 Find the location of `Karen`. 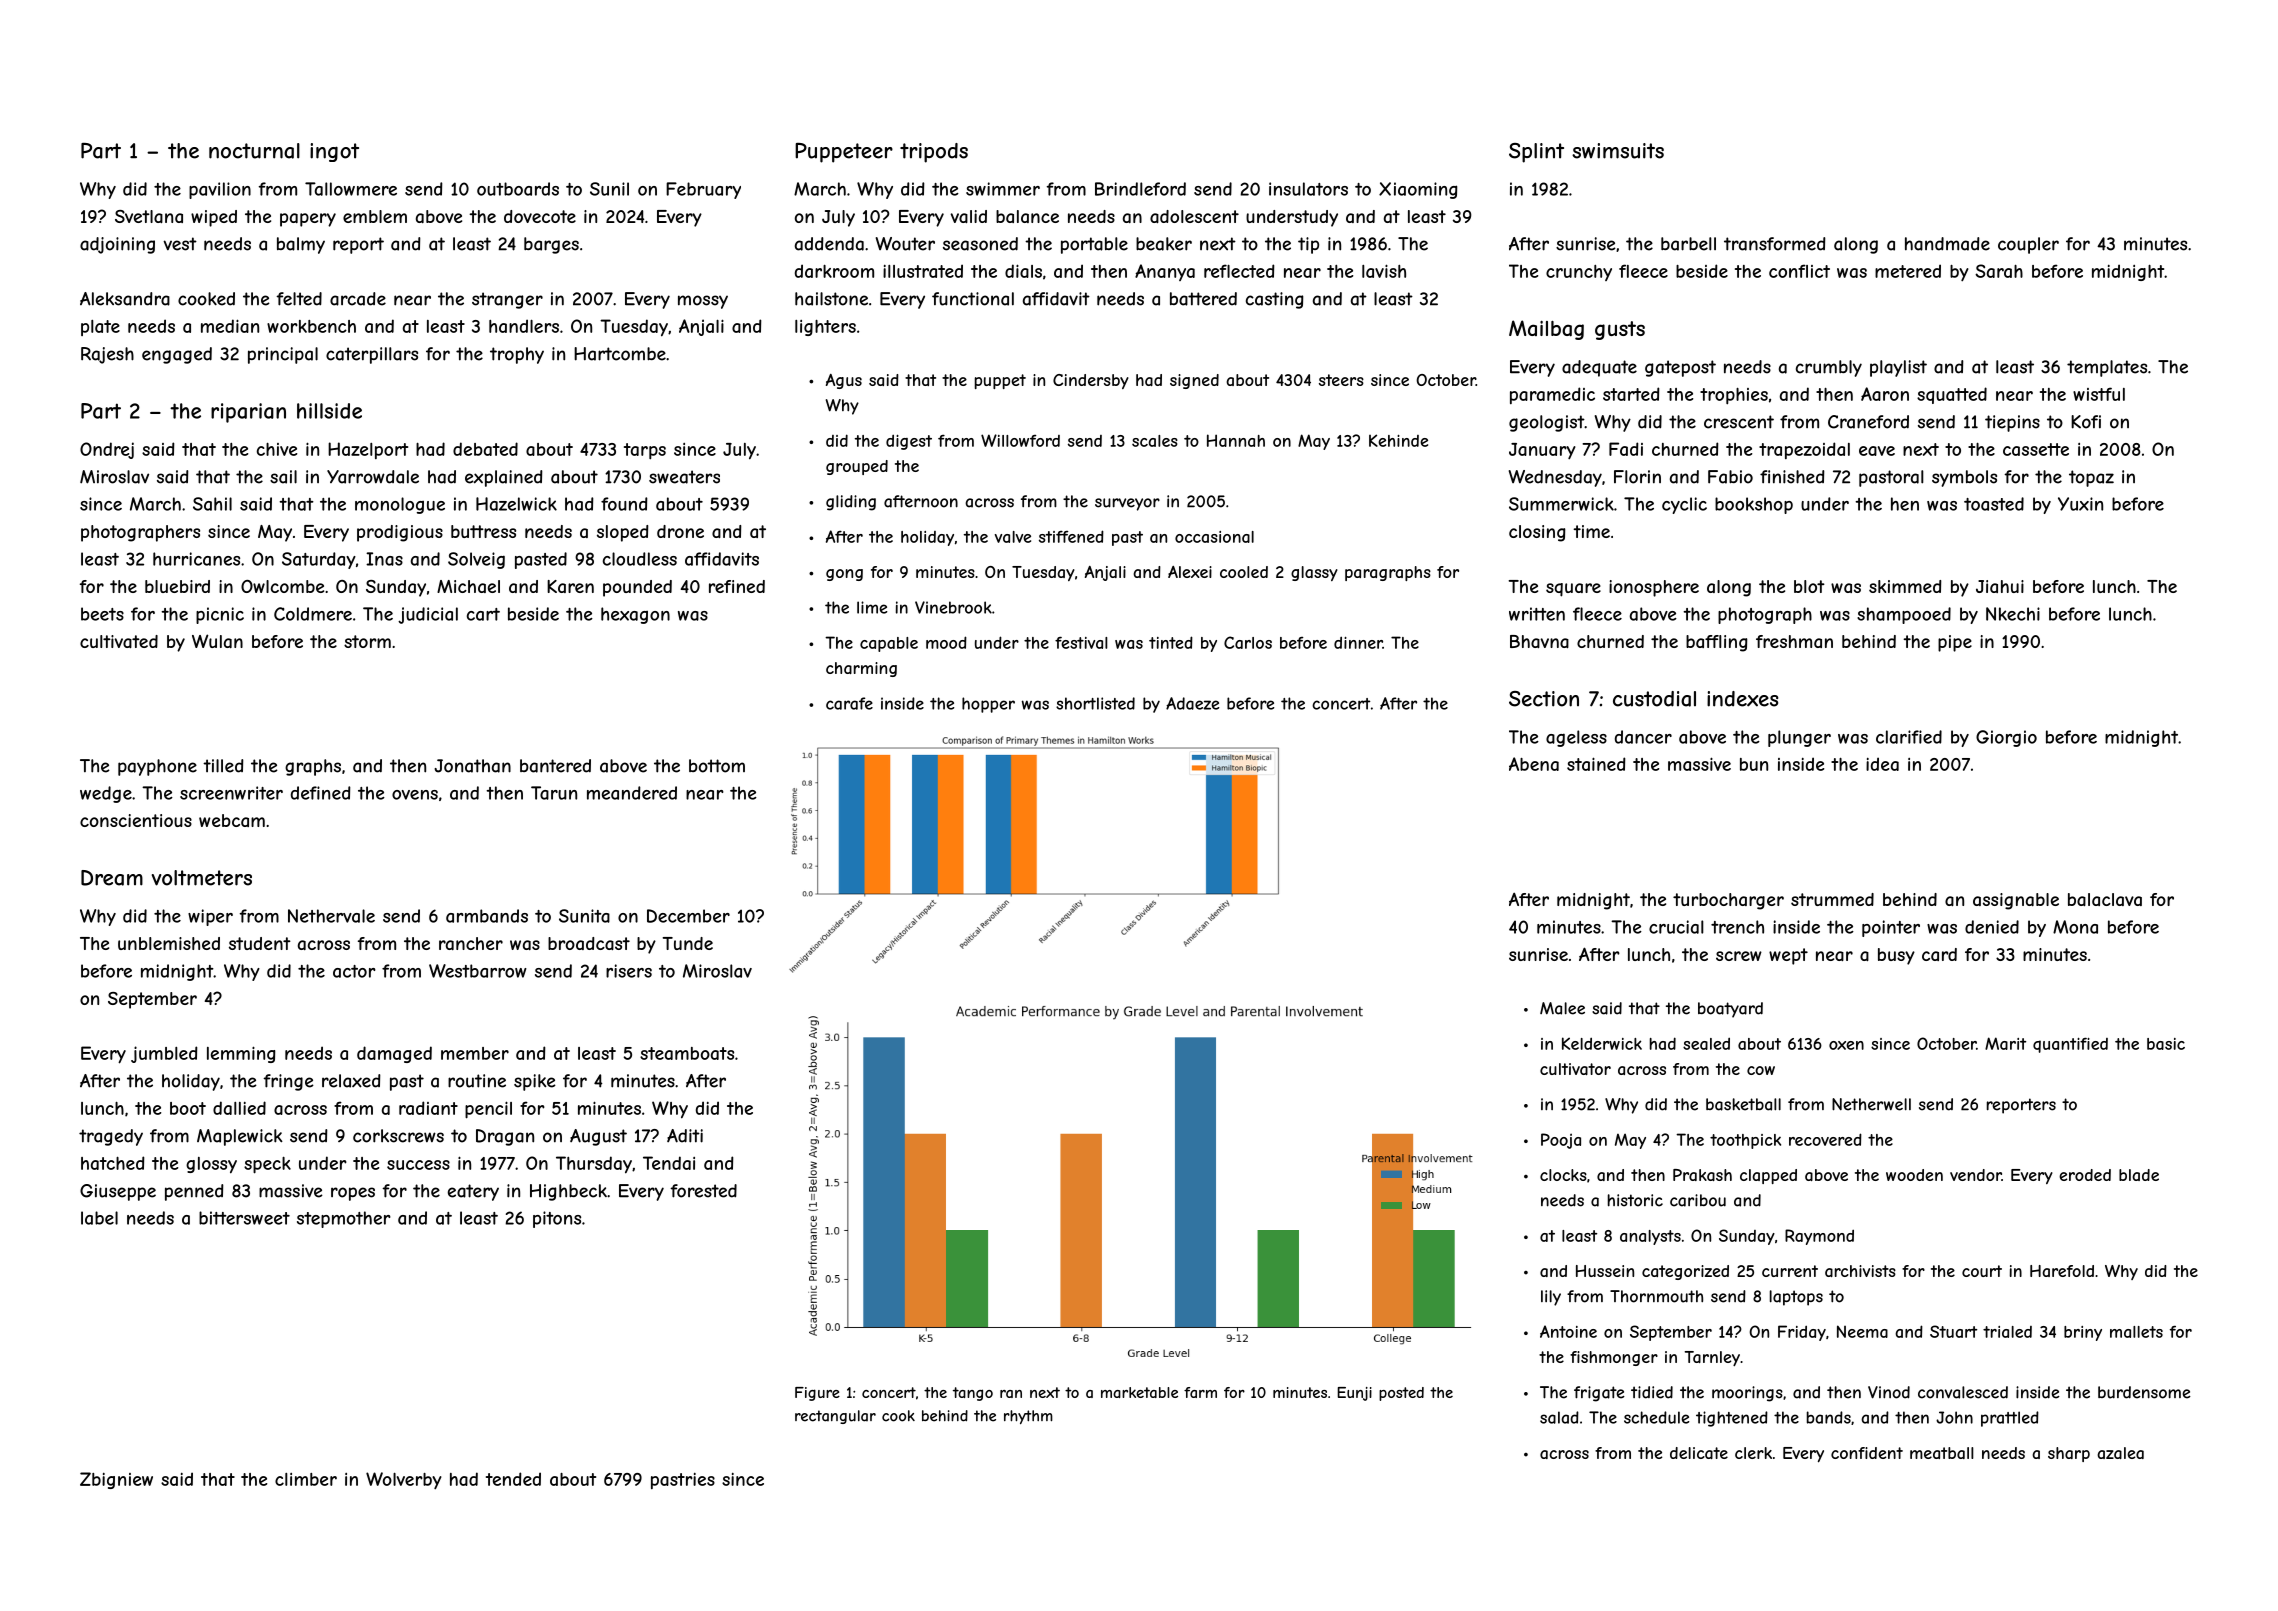

Karen is located at coordinates (570, 586).
